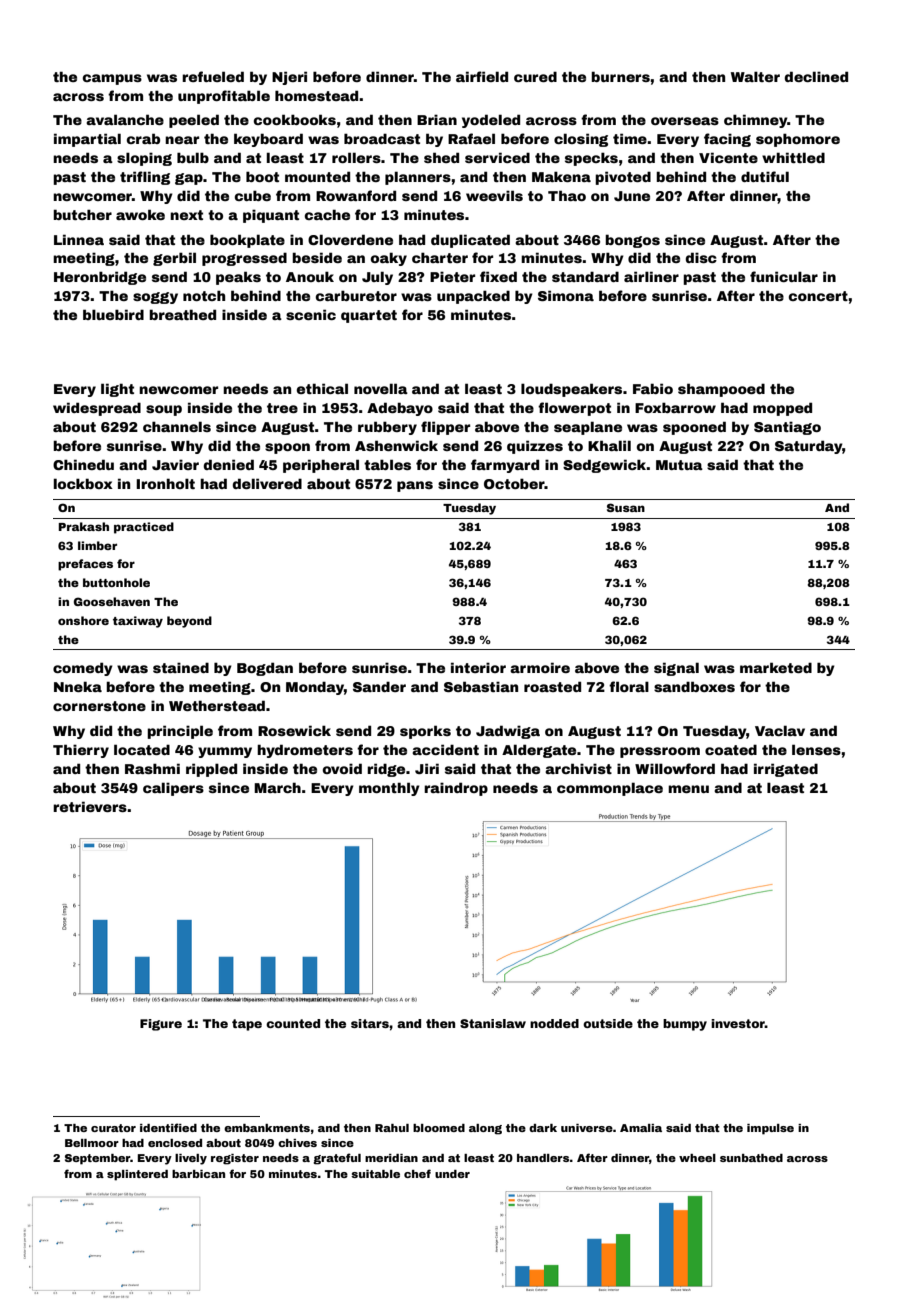 The width and height of the screenshot is (908, 1316). What do you see at coordinates (770, 1129) in the screenshot?
I see `impulse` at bounding box center [770, 1129].
